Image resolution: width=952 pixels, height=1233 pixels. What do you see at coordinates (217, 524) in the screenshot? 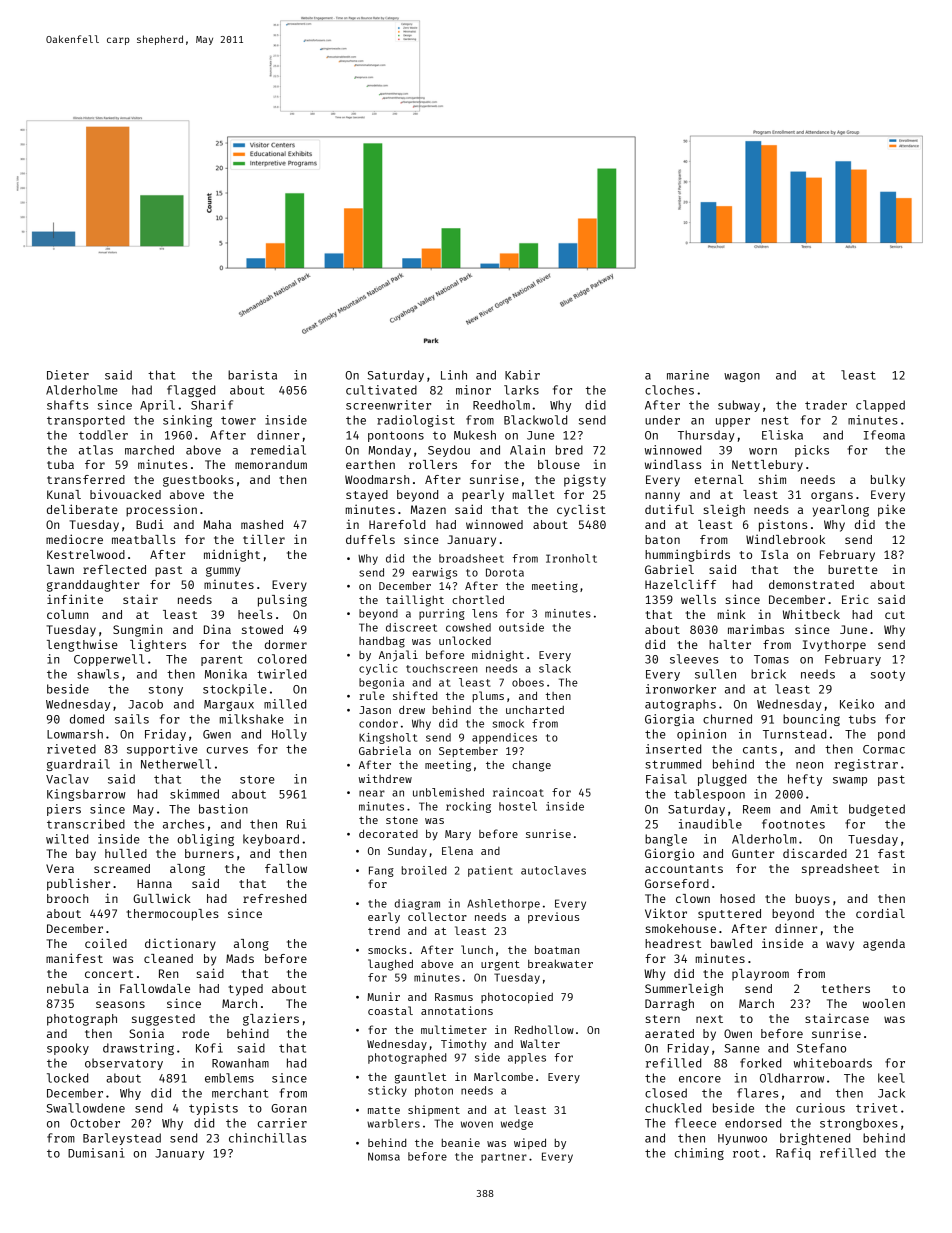
I see `Maha` at bounding box center [217, 524].
